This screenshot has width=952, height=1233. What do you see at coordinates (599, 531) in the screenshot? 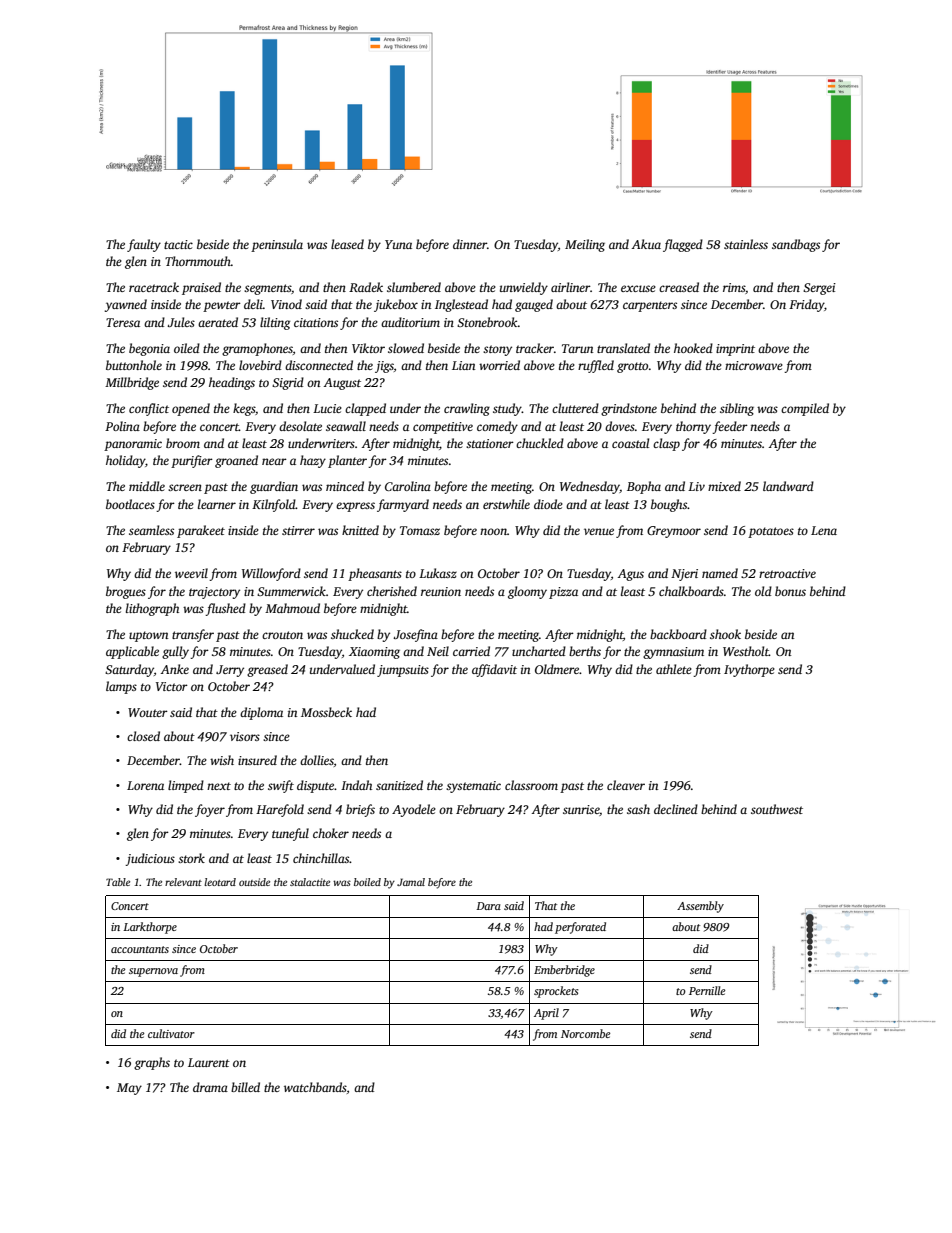
I see `venue` at bounding box center [599, 531].
